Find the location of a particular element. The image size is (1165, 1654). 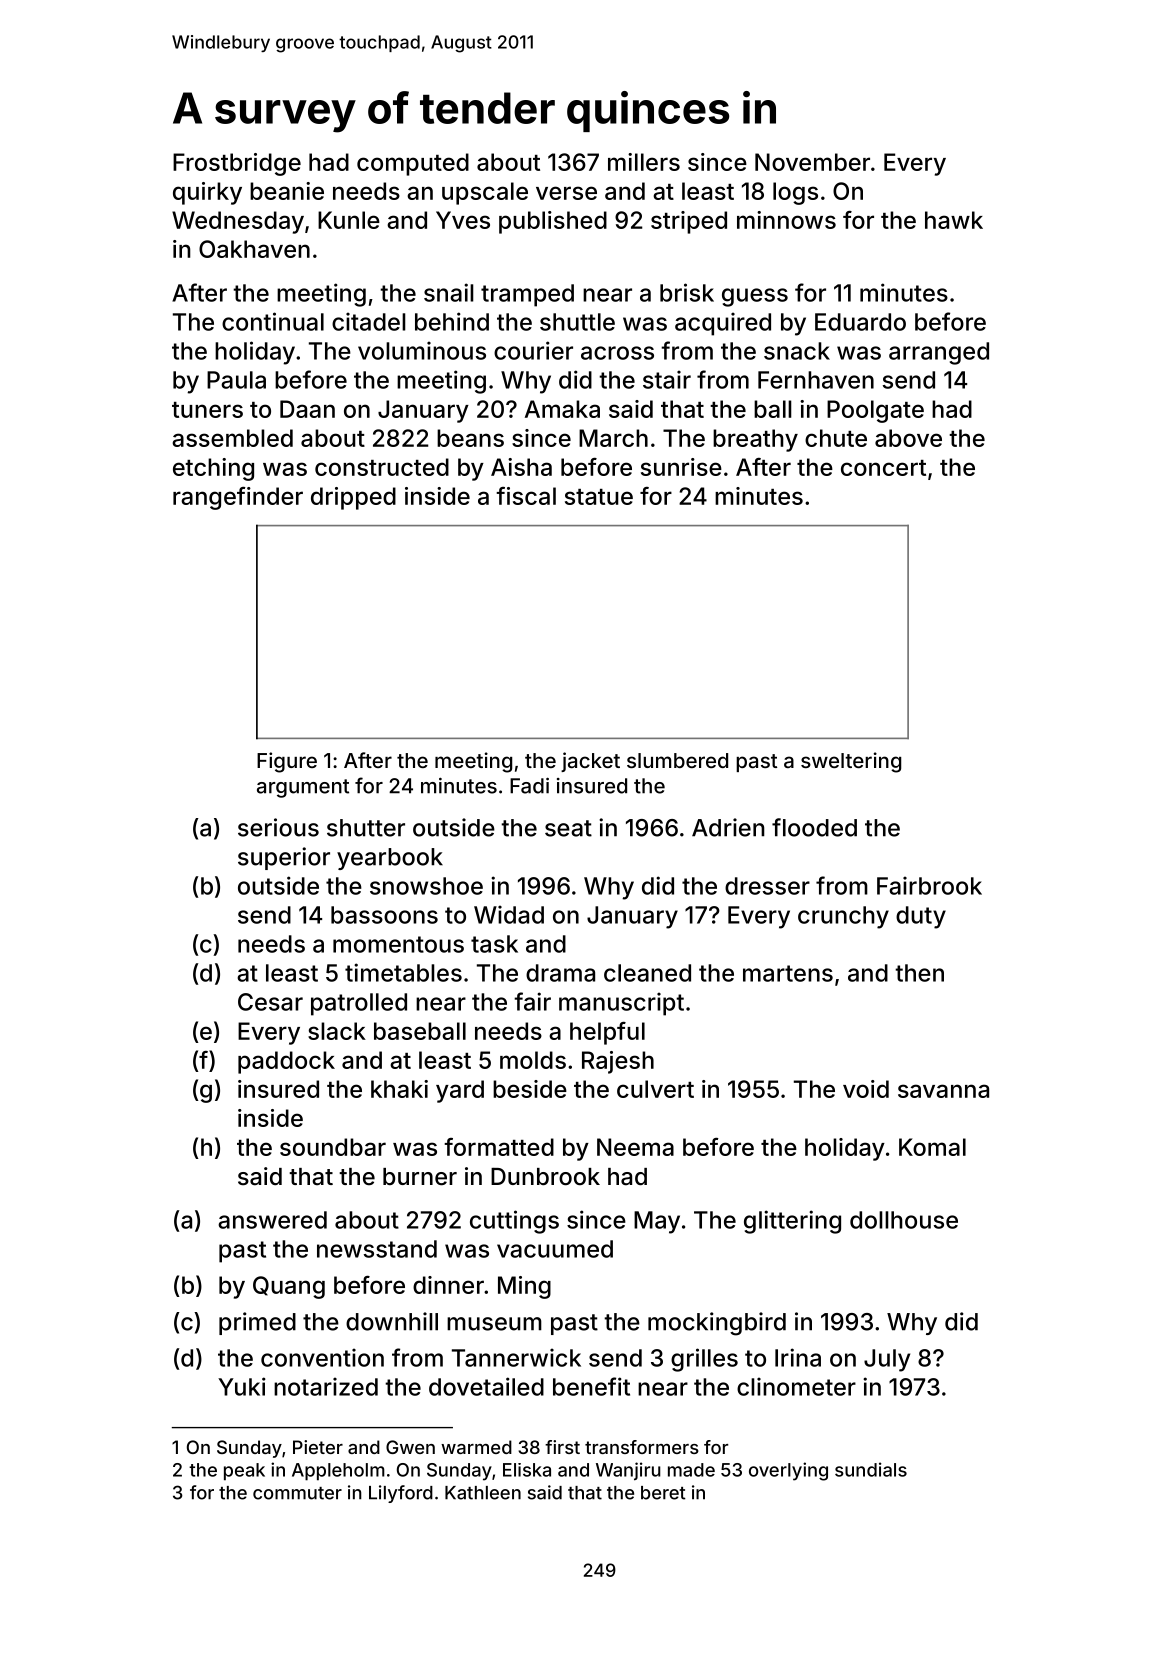

November is located at coordinates (812, 162).
